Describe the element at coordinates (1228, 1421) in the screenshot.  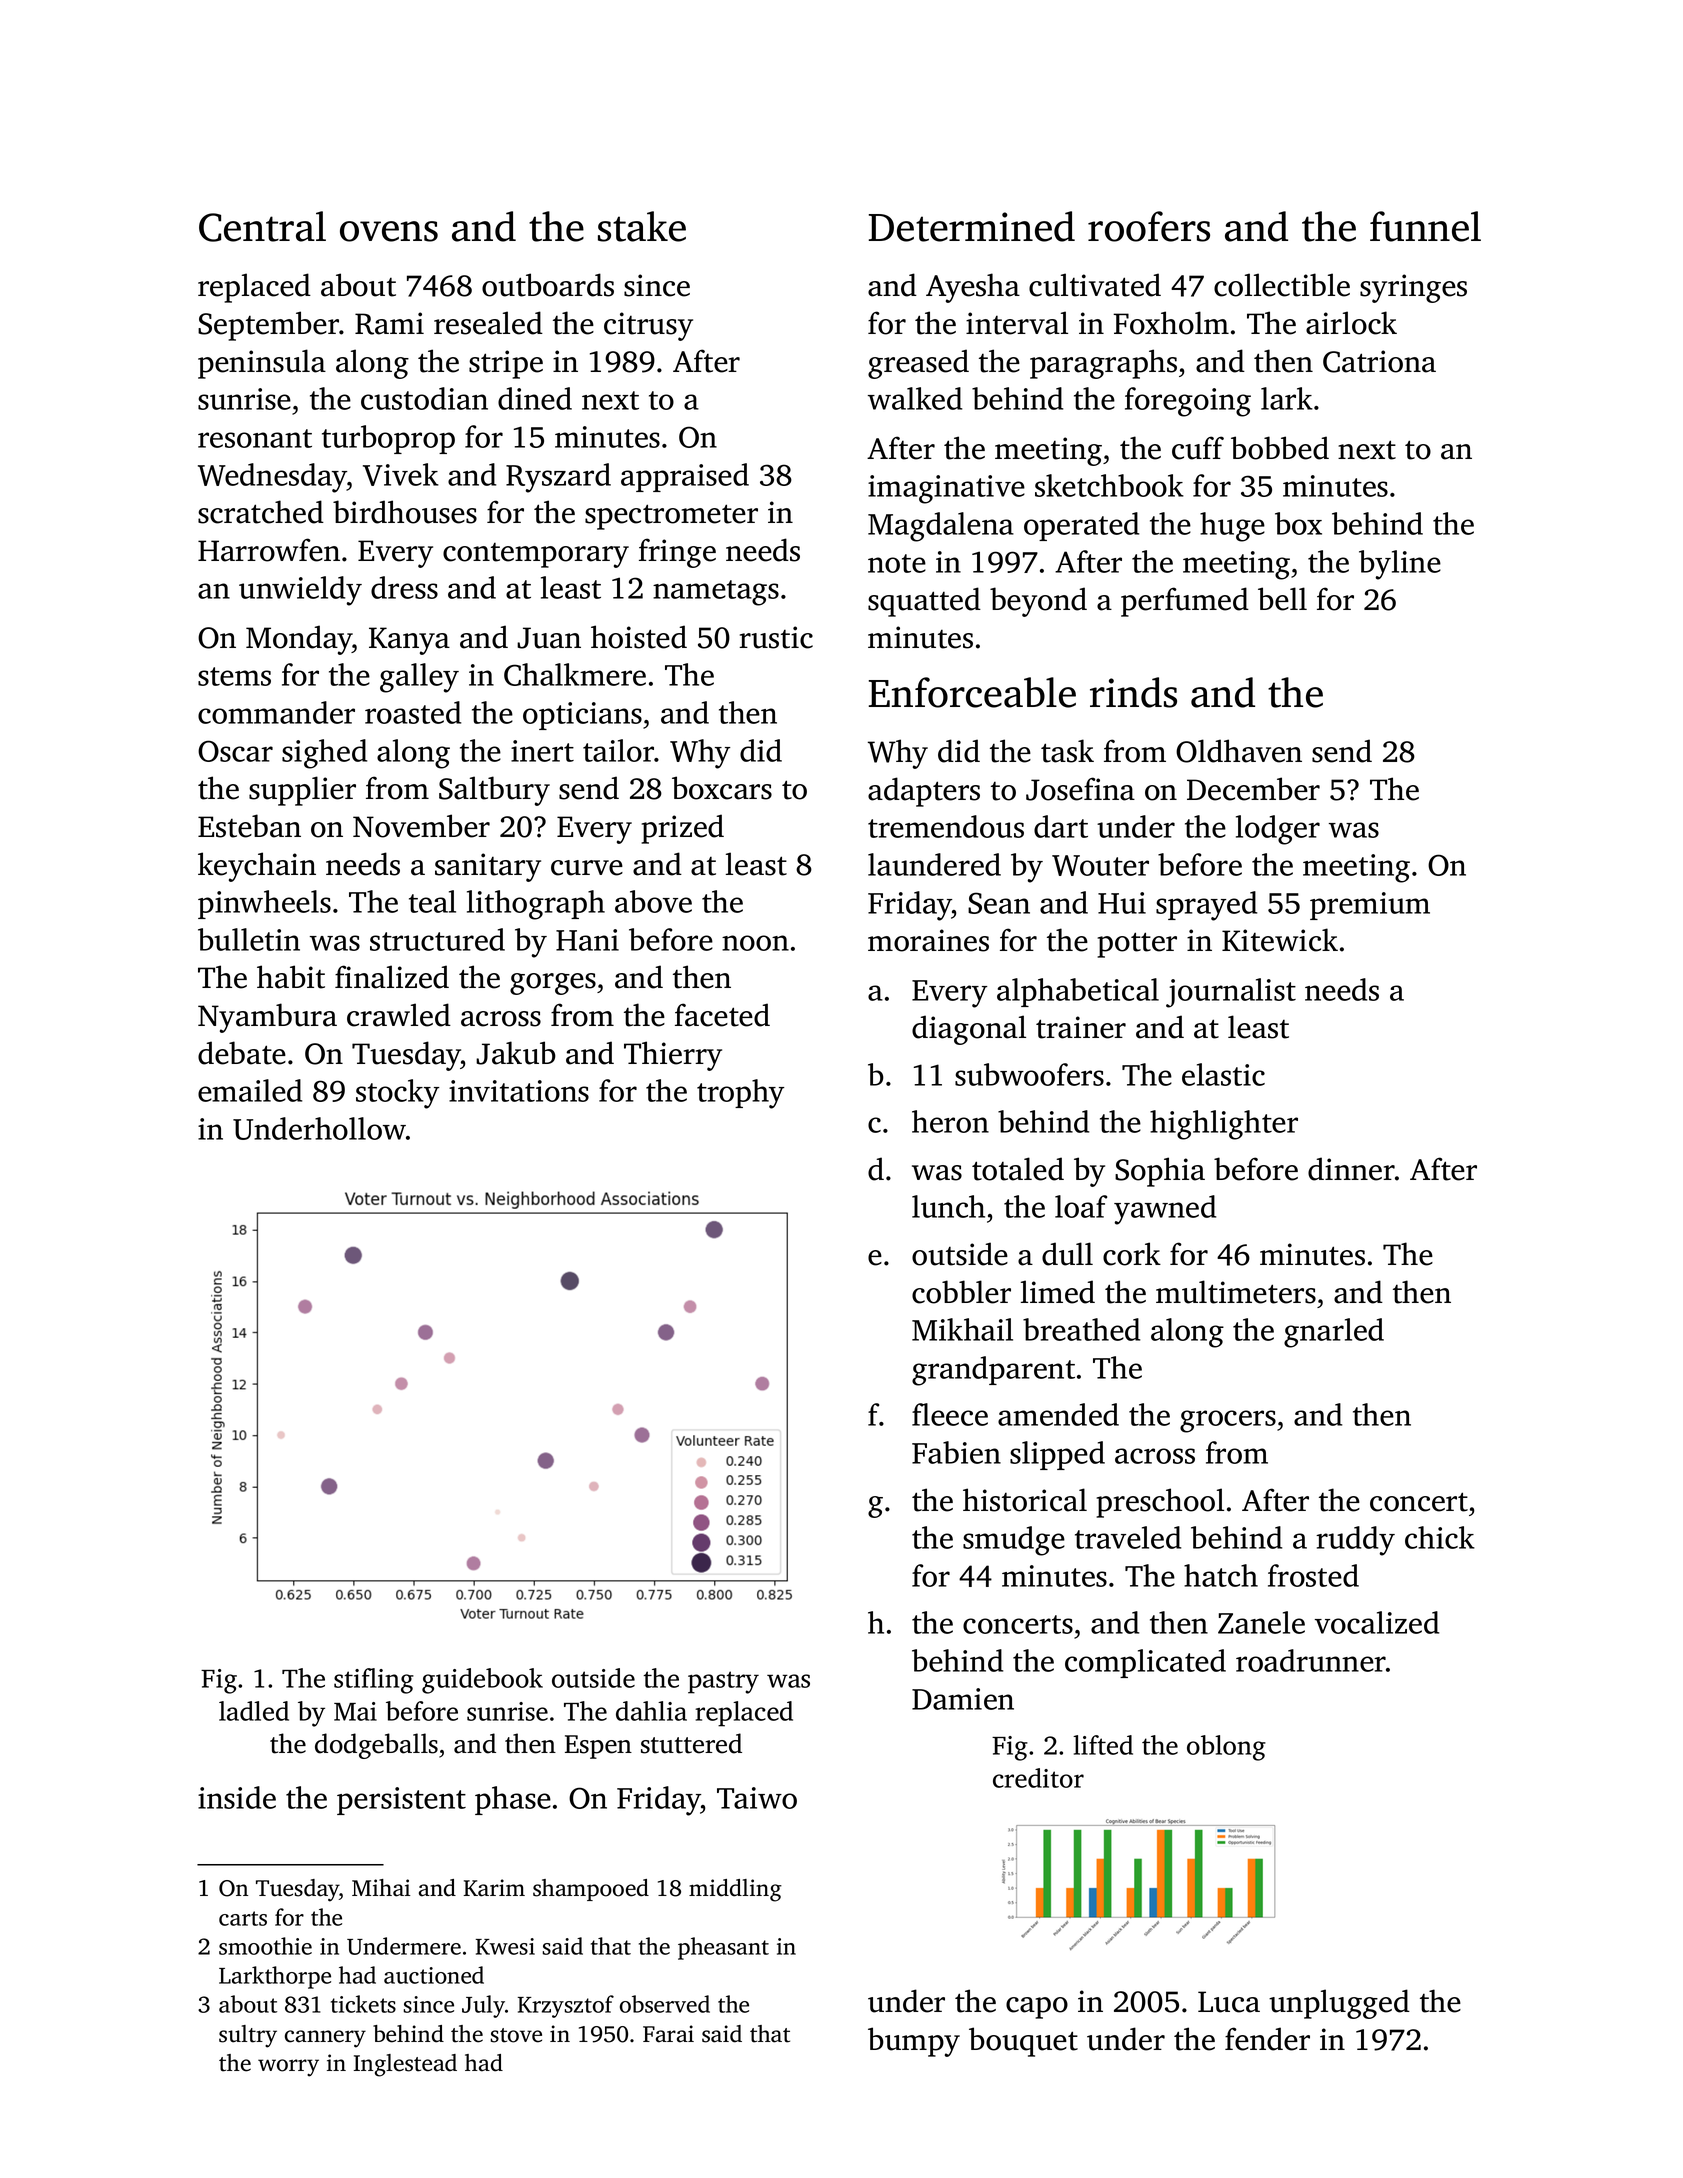
I see `grocers` at that location.
